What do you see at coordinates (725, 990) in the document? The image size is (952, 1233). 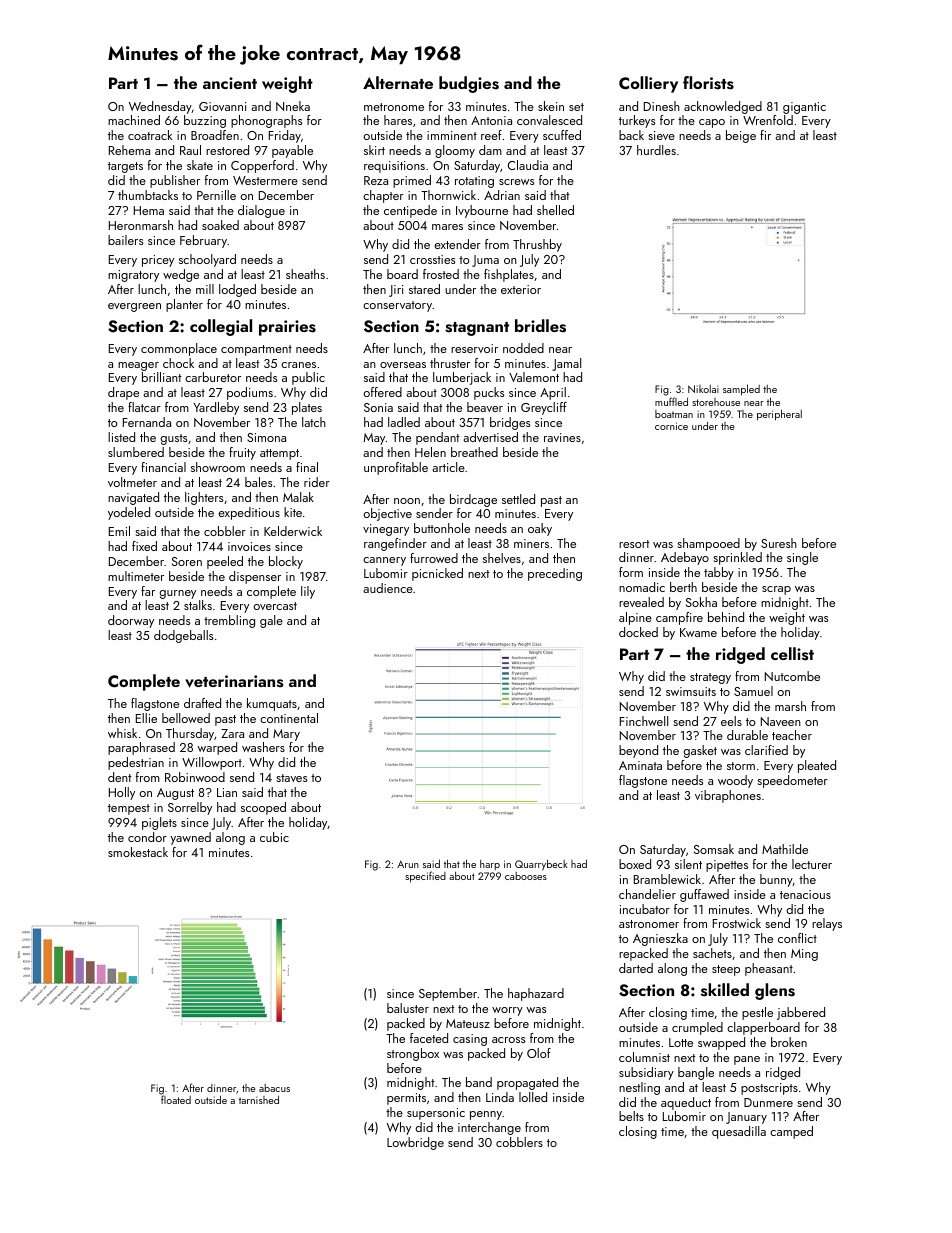 I see `skilled` at bounding box center [725, 990].
